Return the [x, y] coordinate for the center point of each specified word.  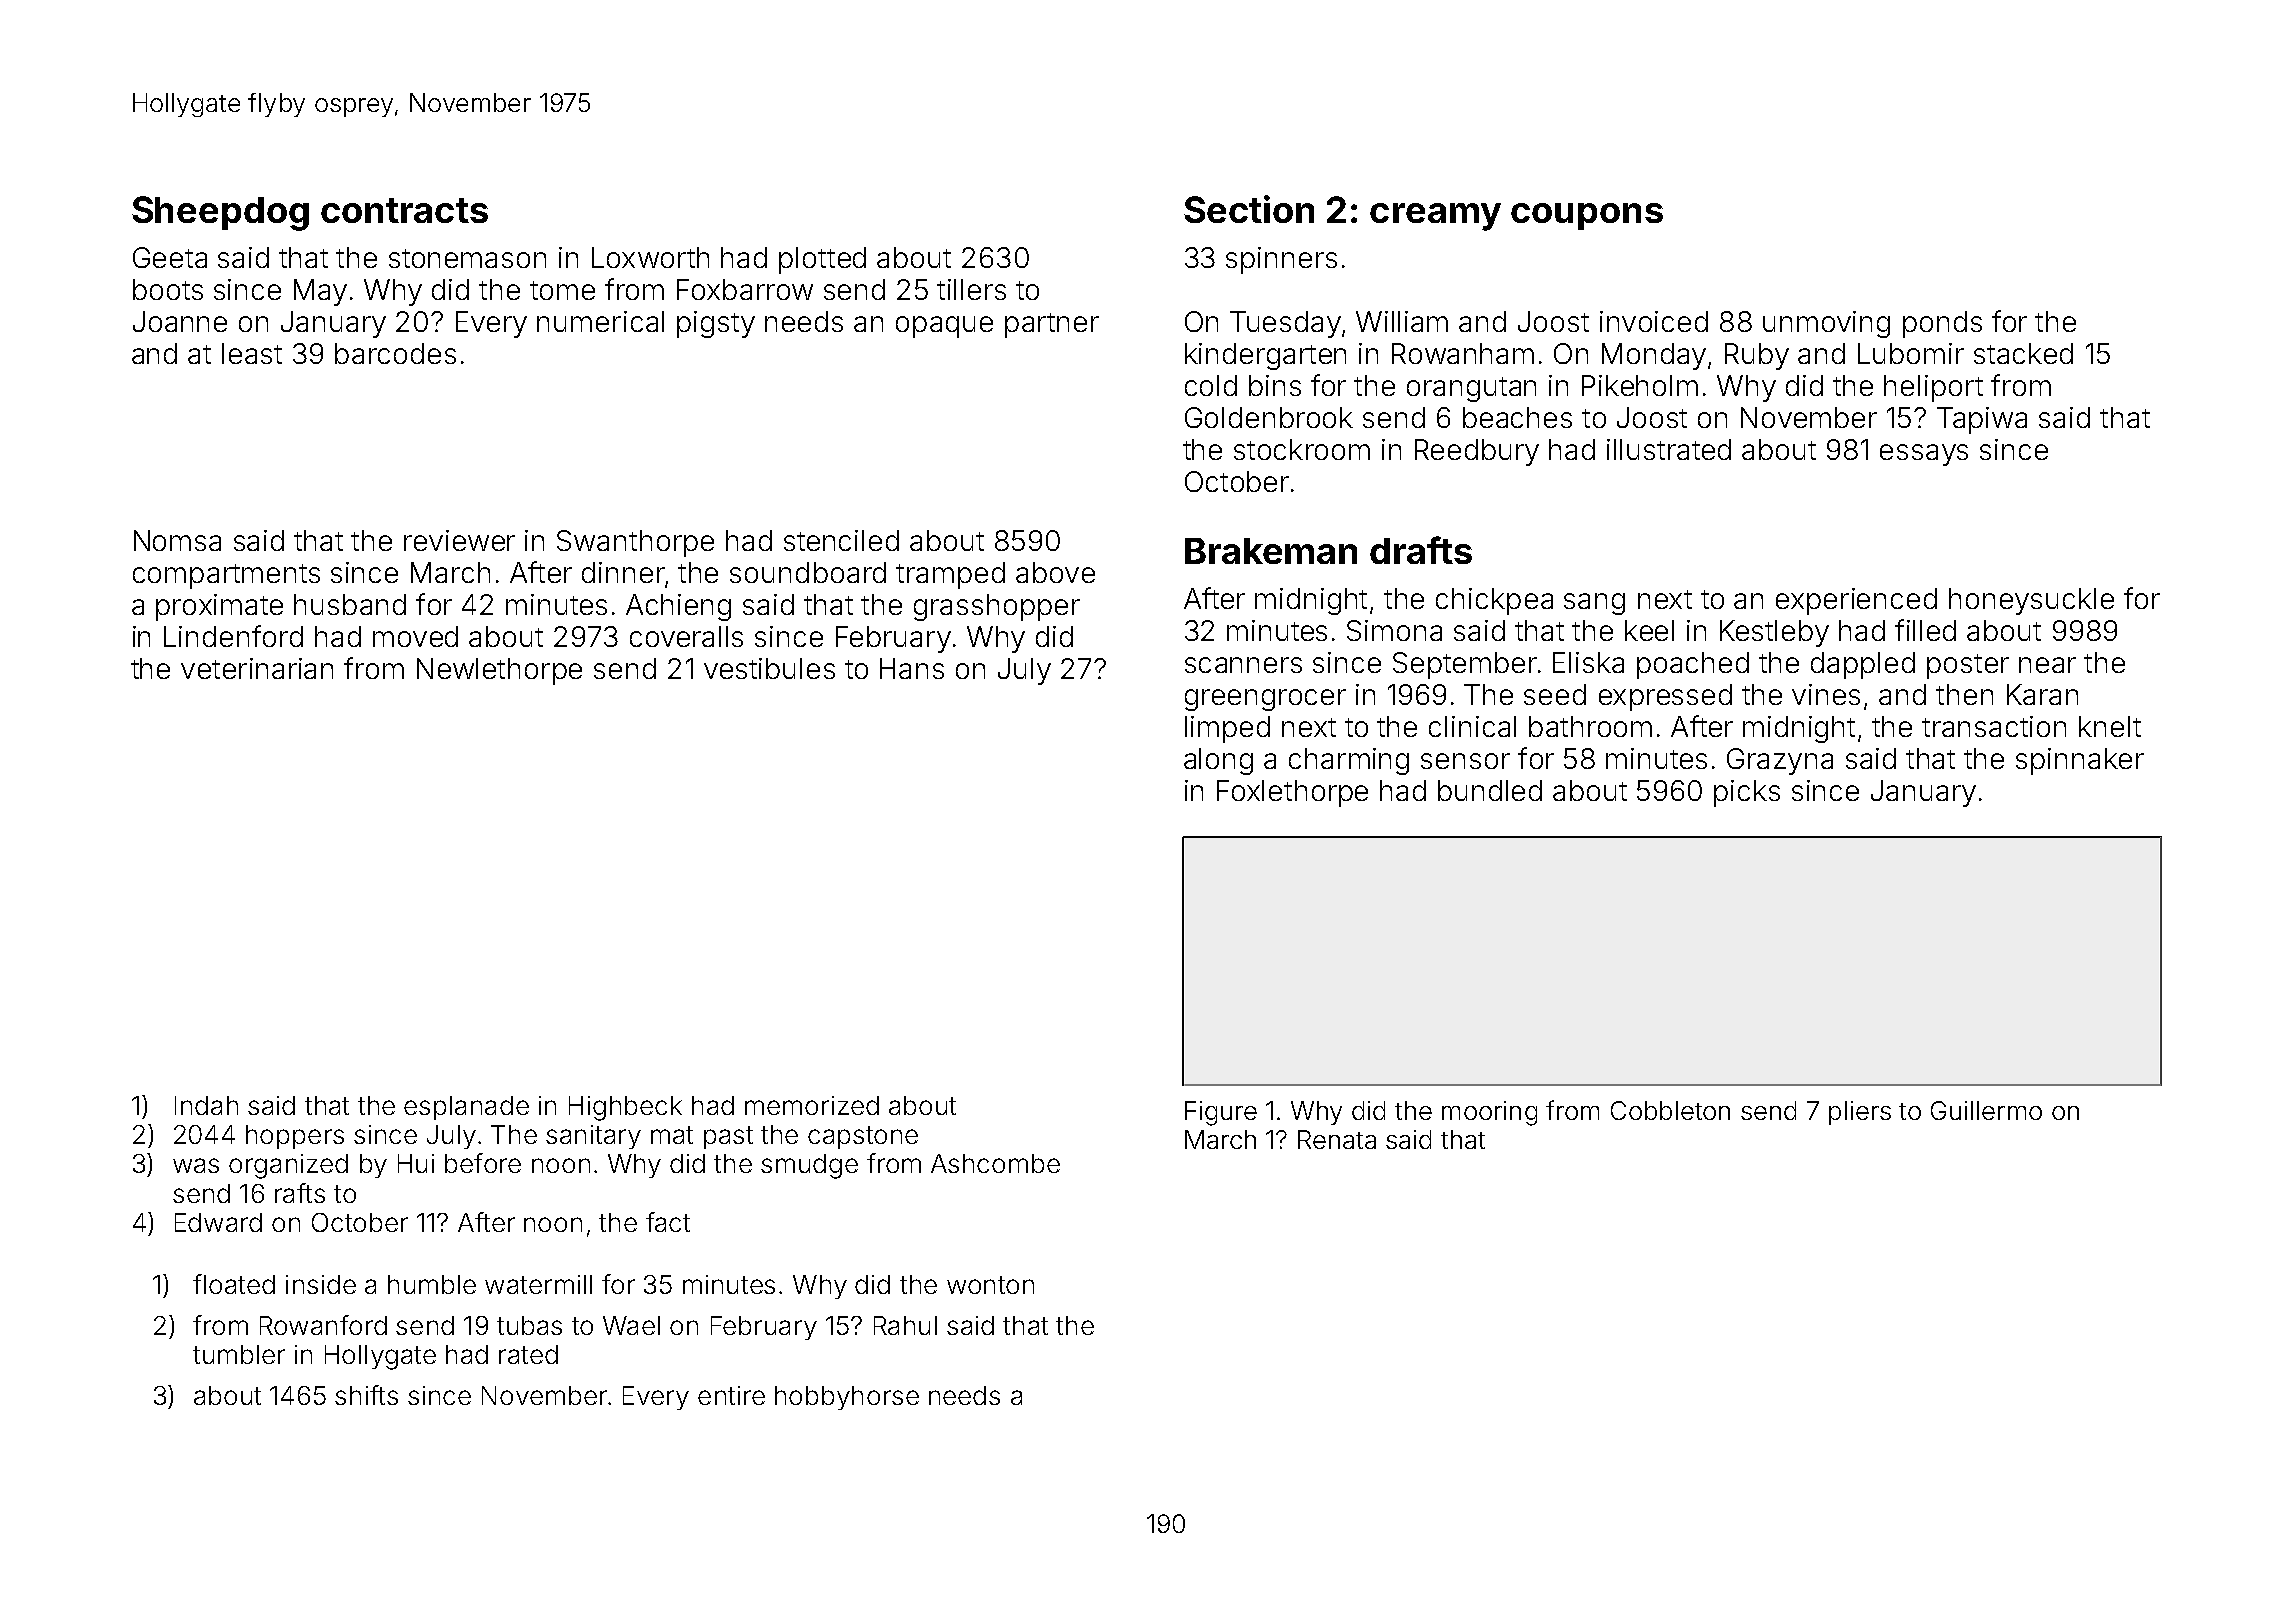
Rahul [905, 1325]
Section [1249, 209]
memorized [812, 1105]
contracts [404, 210]
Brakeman [1271, 551]
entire [731, 1395]
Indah [206, 1105]
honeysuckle [2031, 601]
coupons [1587, 216]
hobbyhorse [847, 1398]
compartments [226, 576]
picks [1747, 793]
